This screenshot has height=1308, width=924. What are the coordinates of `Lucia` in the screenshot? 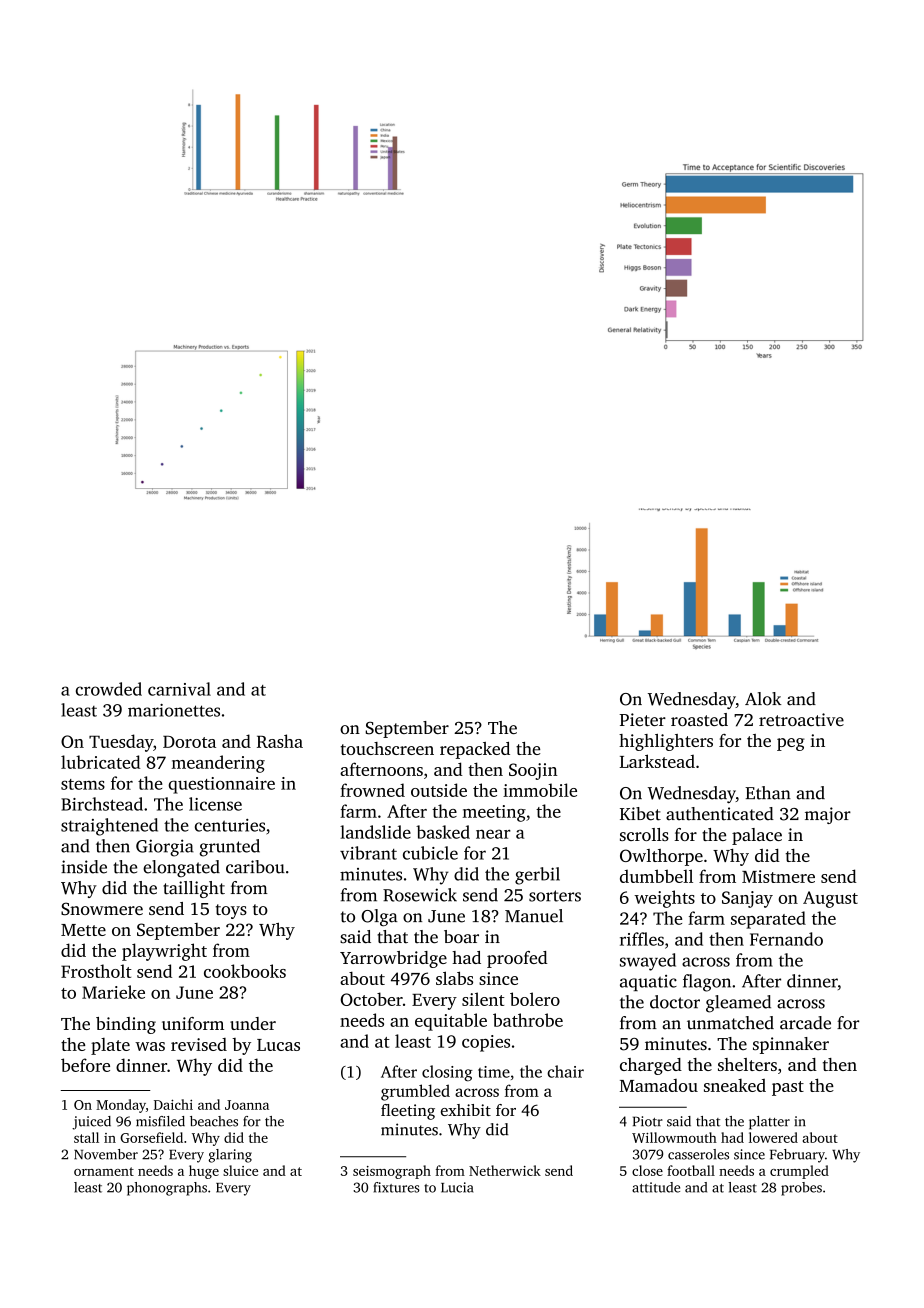 It's located at (457, 1187).
